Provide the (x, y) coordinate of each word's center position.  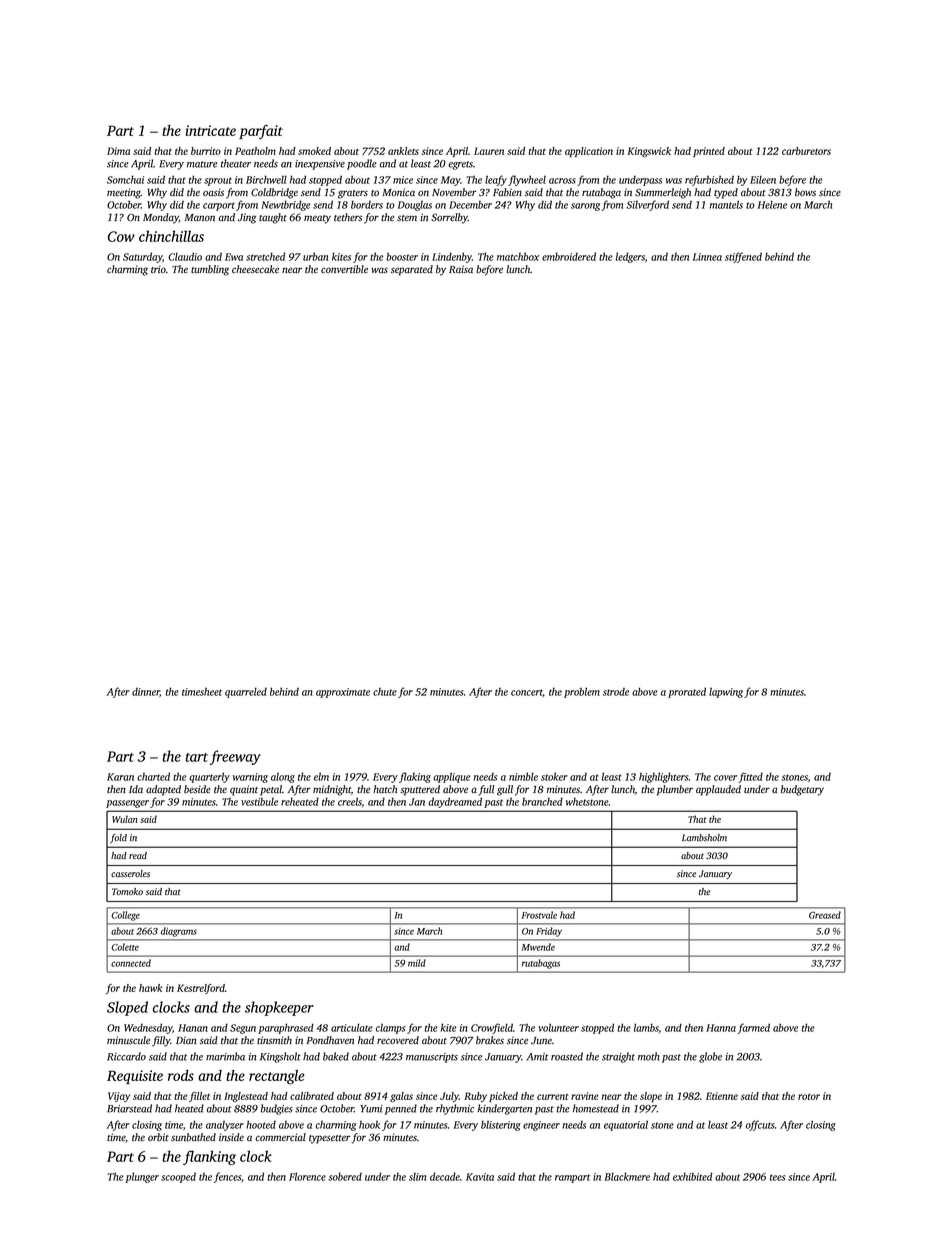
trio (158, 269)
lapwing (726, 693)
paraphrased (286, 1028)
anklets (403, 151)
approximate (343, 693)
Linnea (707, 257)
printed (709, 152)
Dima (118, 151)
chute (385, 692)
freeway (235, 757)
